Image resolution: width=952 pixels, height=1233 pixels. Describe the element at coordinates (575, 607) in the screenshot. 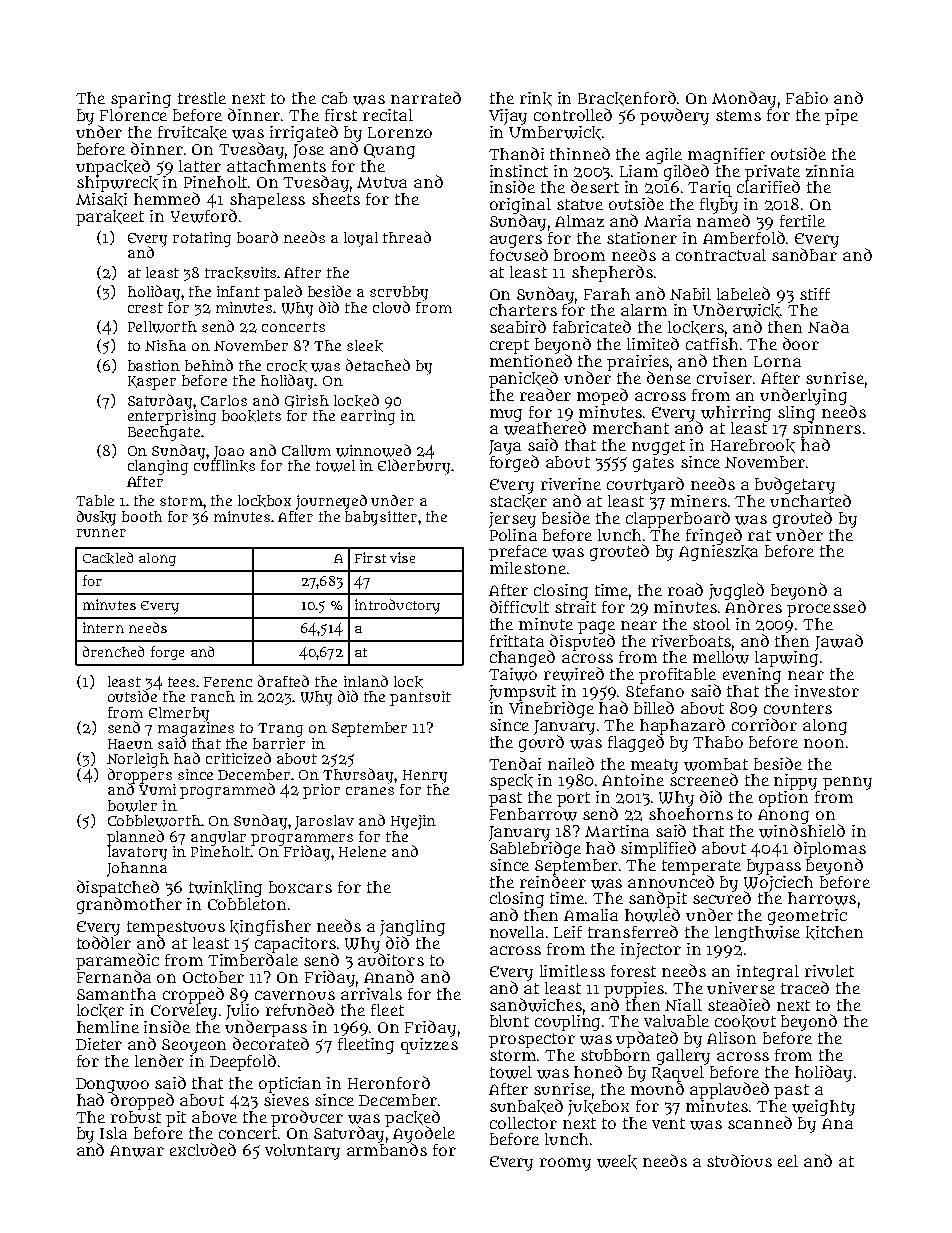

I see `strait` at that location.
